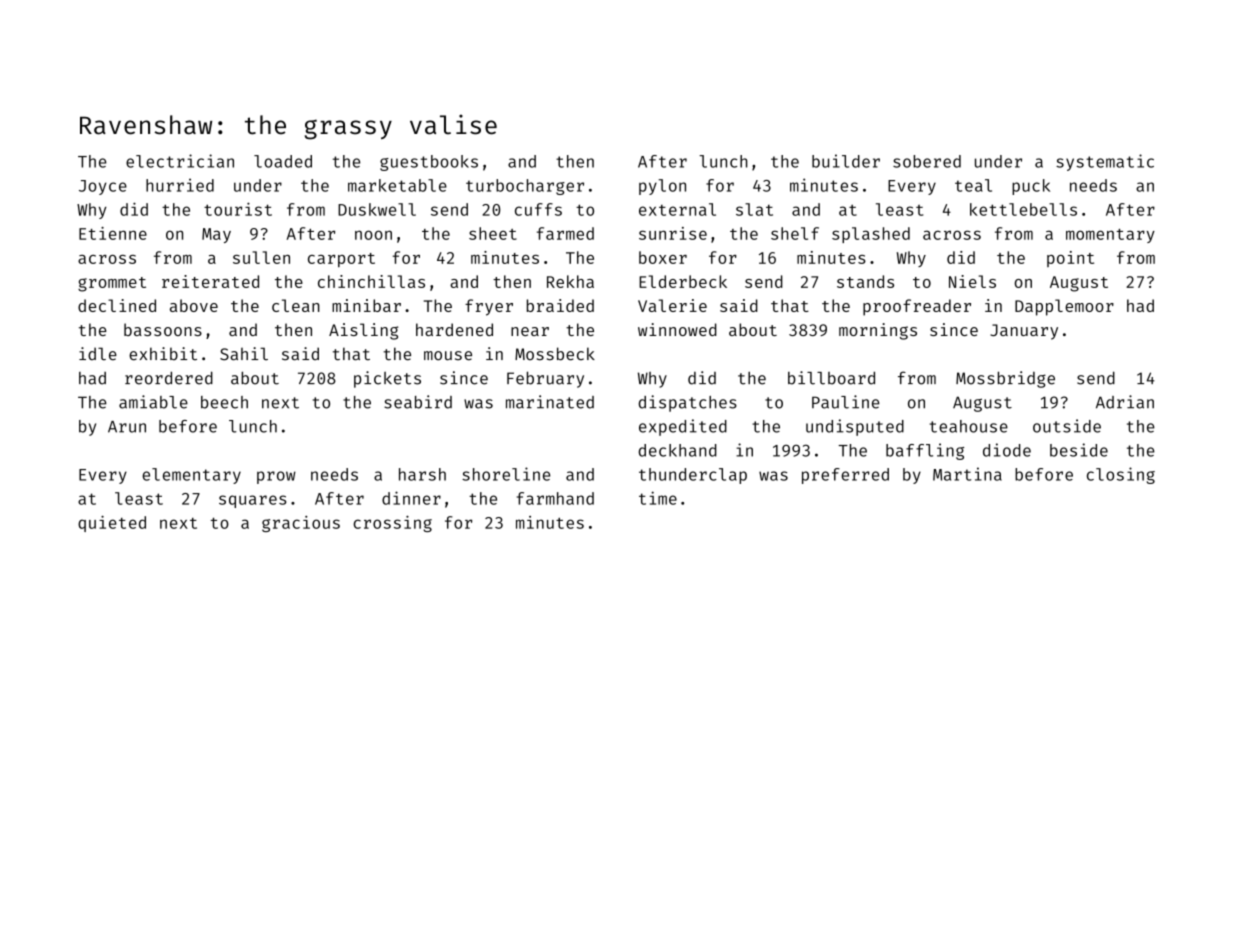  Describe the element at coordinates (560, 305) in the screenshot. I see `braided` at that location.
